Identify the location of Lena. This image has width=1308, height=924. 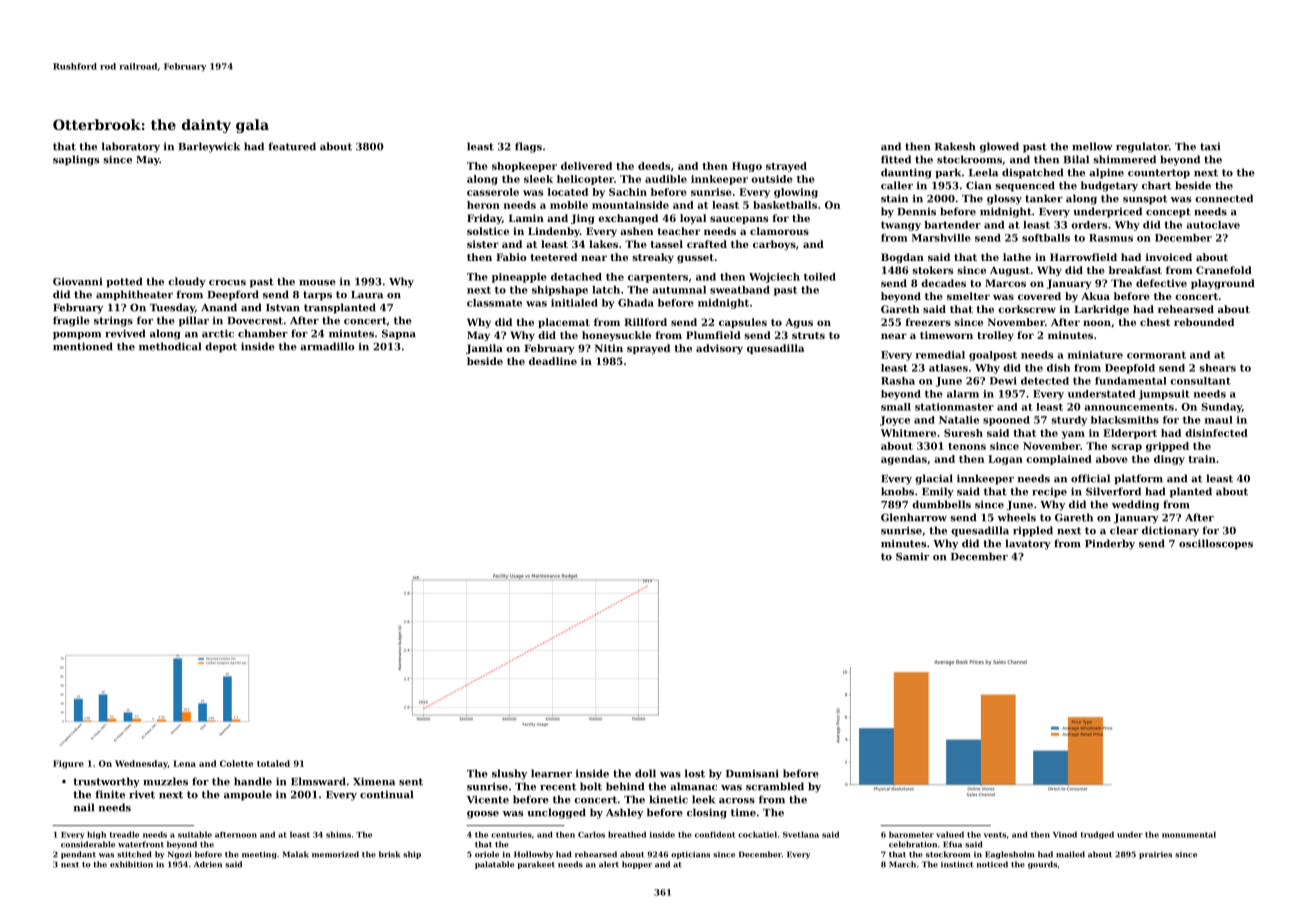
(184, 763).
